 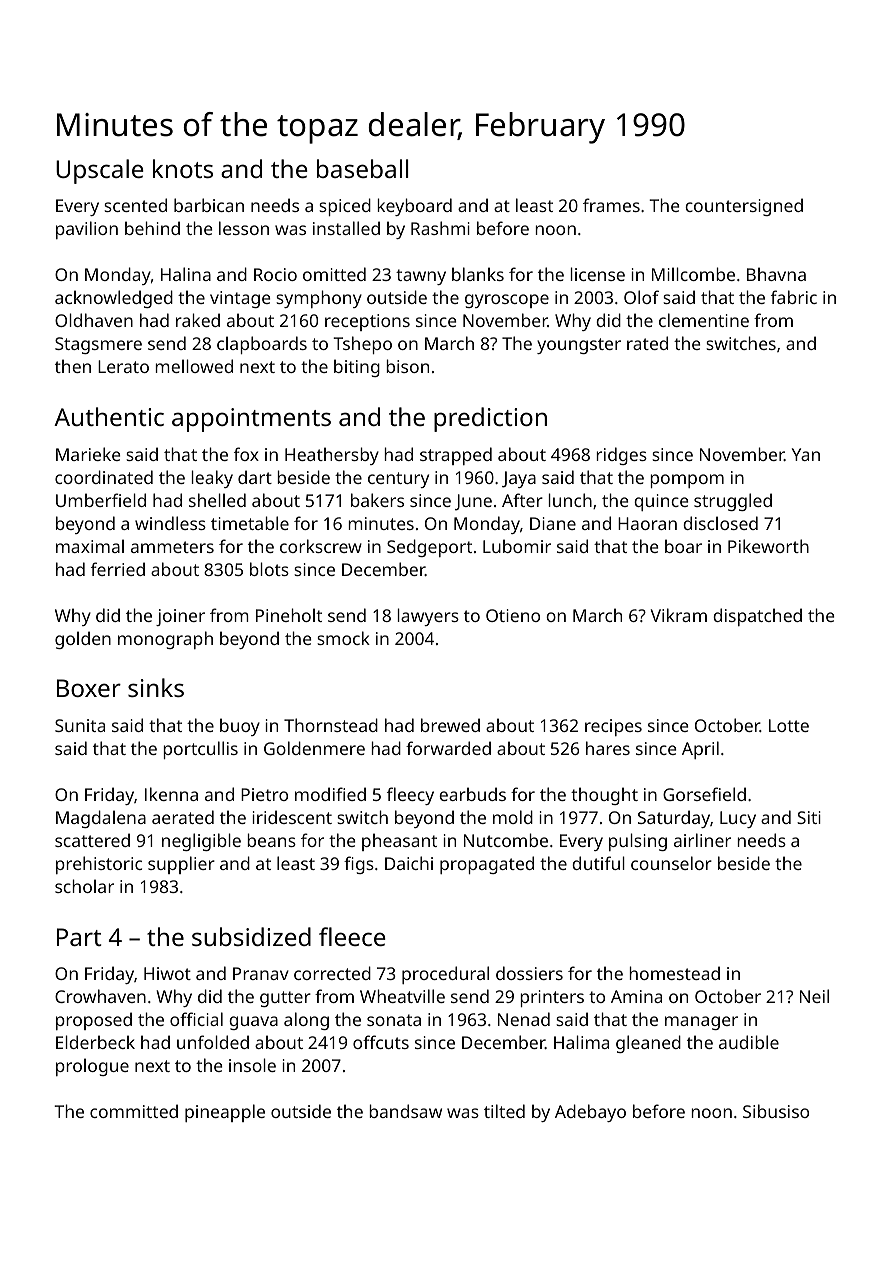 I want to click on ridges, so click(x=621, y=456).
